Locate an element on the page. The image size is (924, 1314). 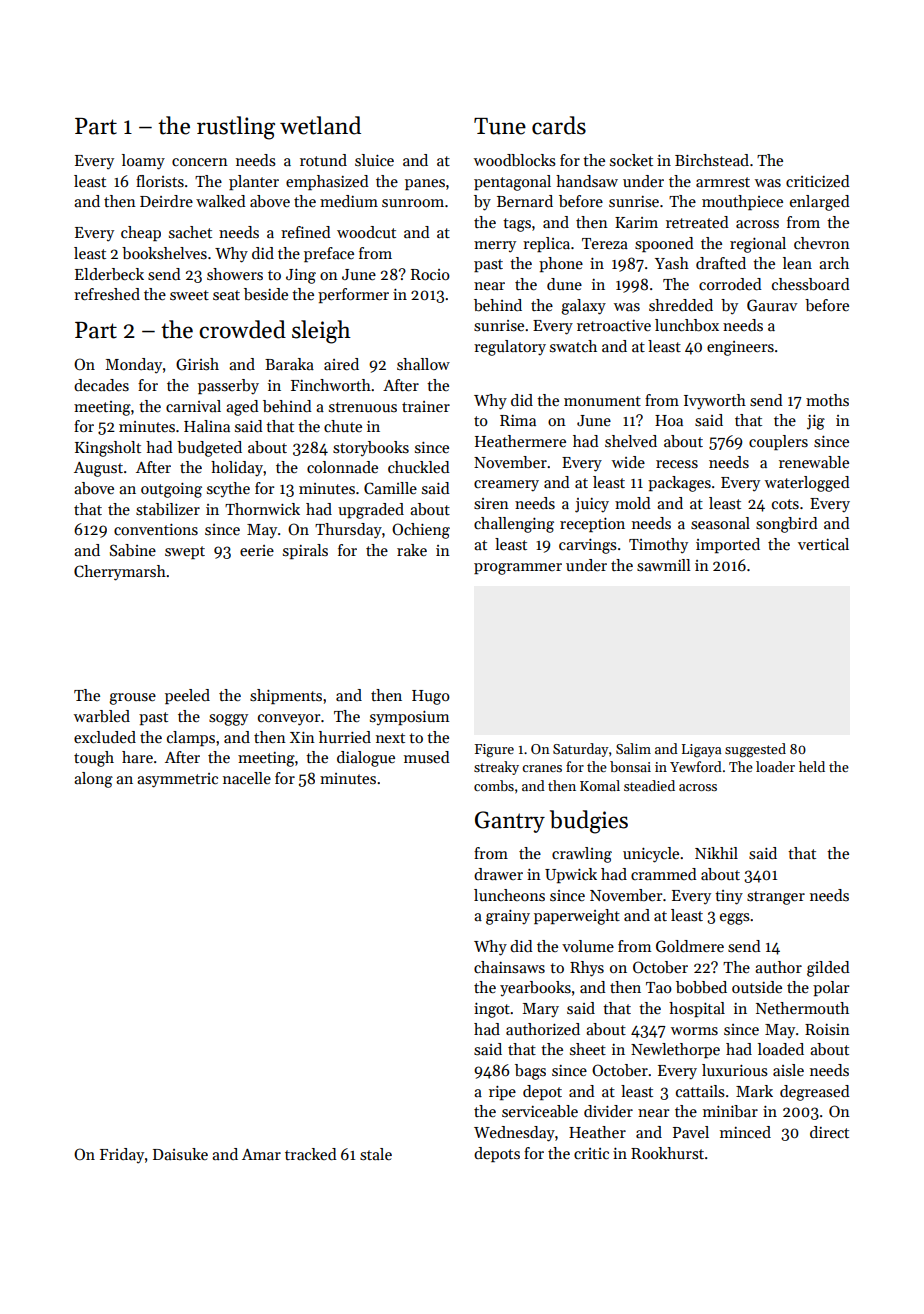
Friday is located at coordinates (122, 1156).
